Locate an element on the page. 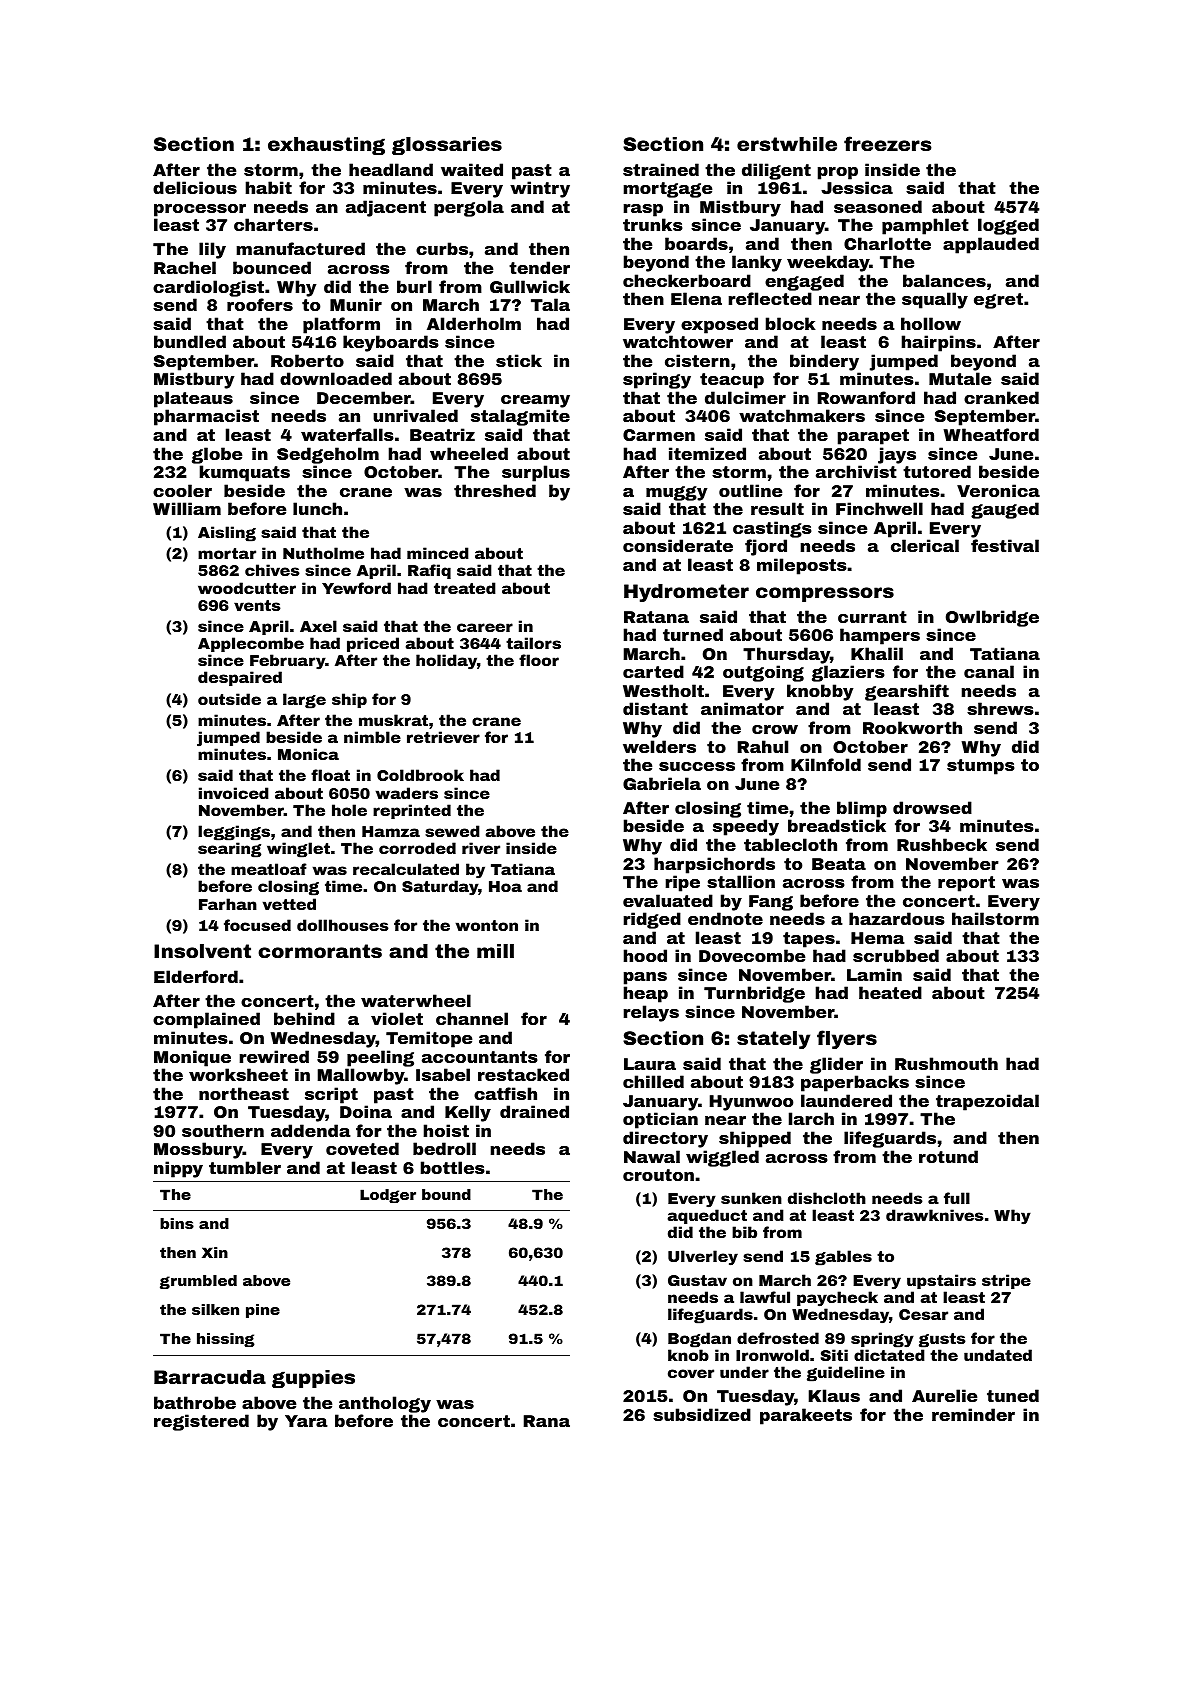  Rana is located at coordinates (547, 1421).
